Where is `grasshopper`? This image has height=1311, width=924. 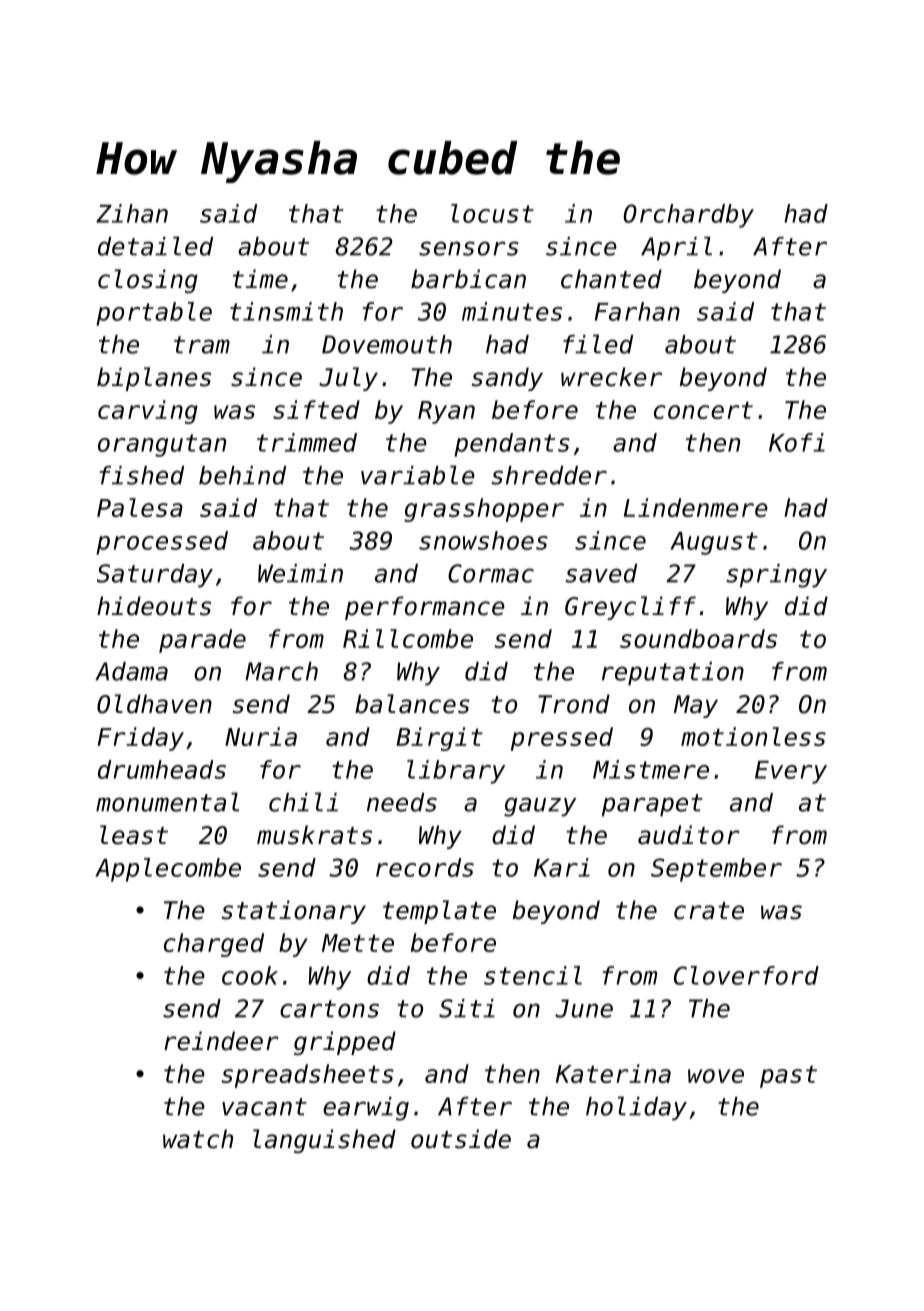 grasshopper is located at coordinates (484, 510).
